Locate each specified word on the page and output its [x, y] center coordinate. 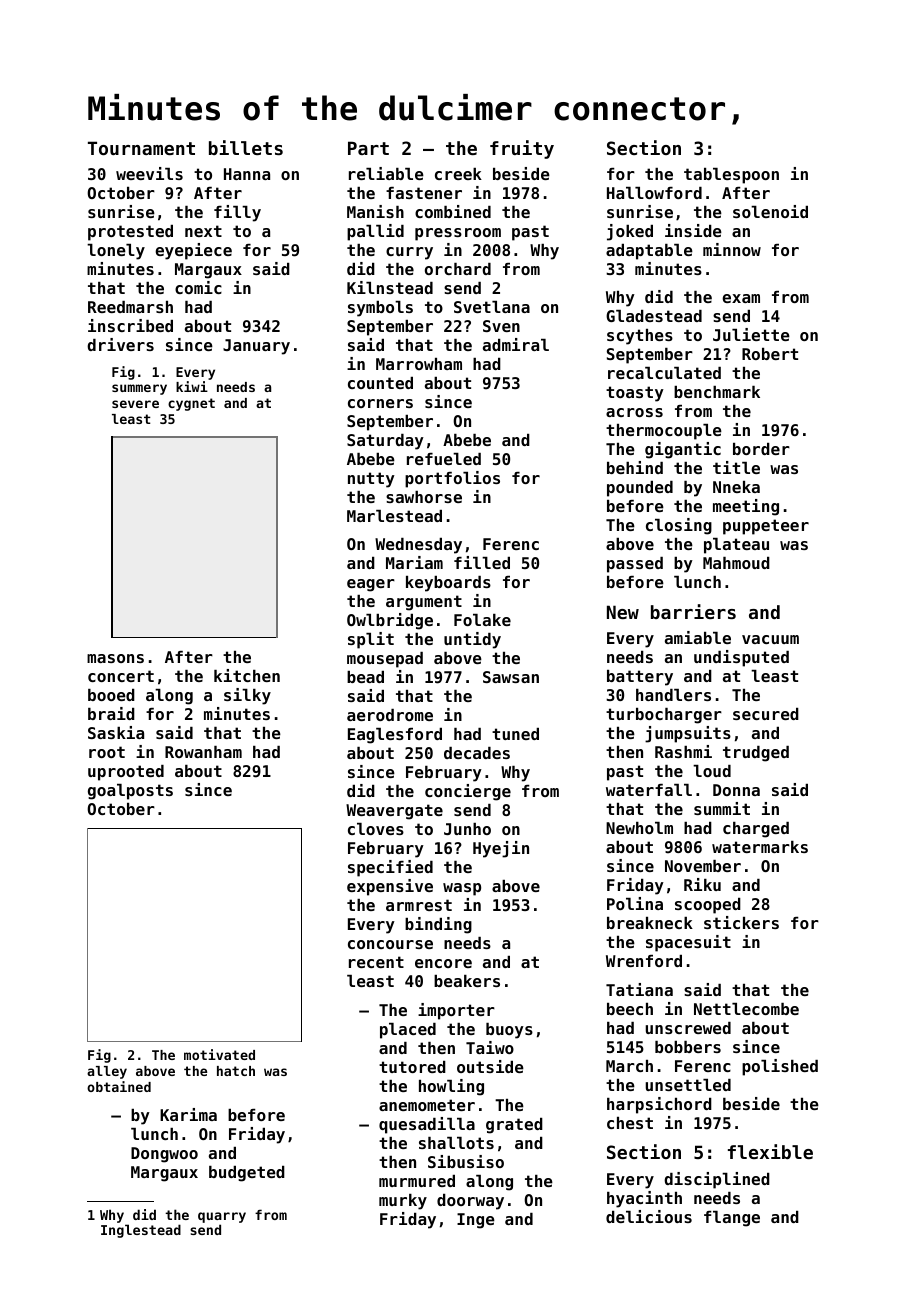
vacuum [770, 639]
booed [111, 695]
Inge [476, 1221]
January [256, 347]
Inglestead [141, 1231]
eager [371, 585]
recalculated [664, 373]
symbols [380, 309]
